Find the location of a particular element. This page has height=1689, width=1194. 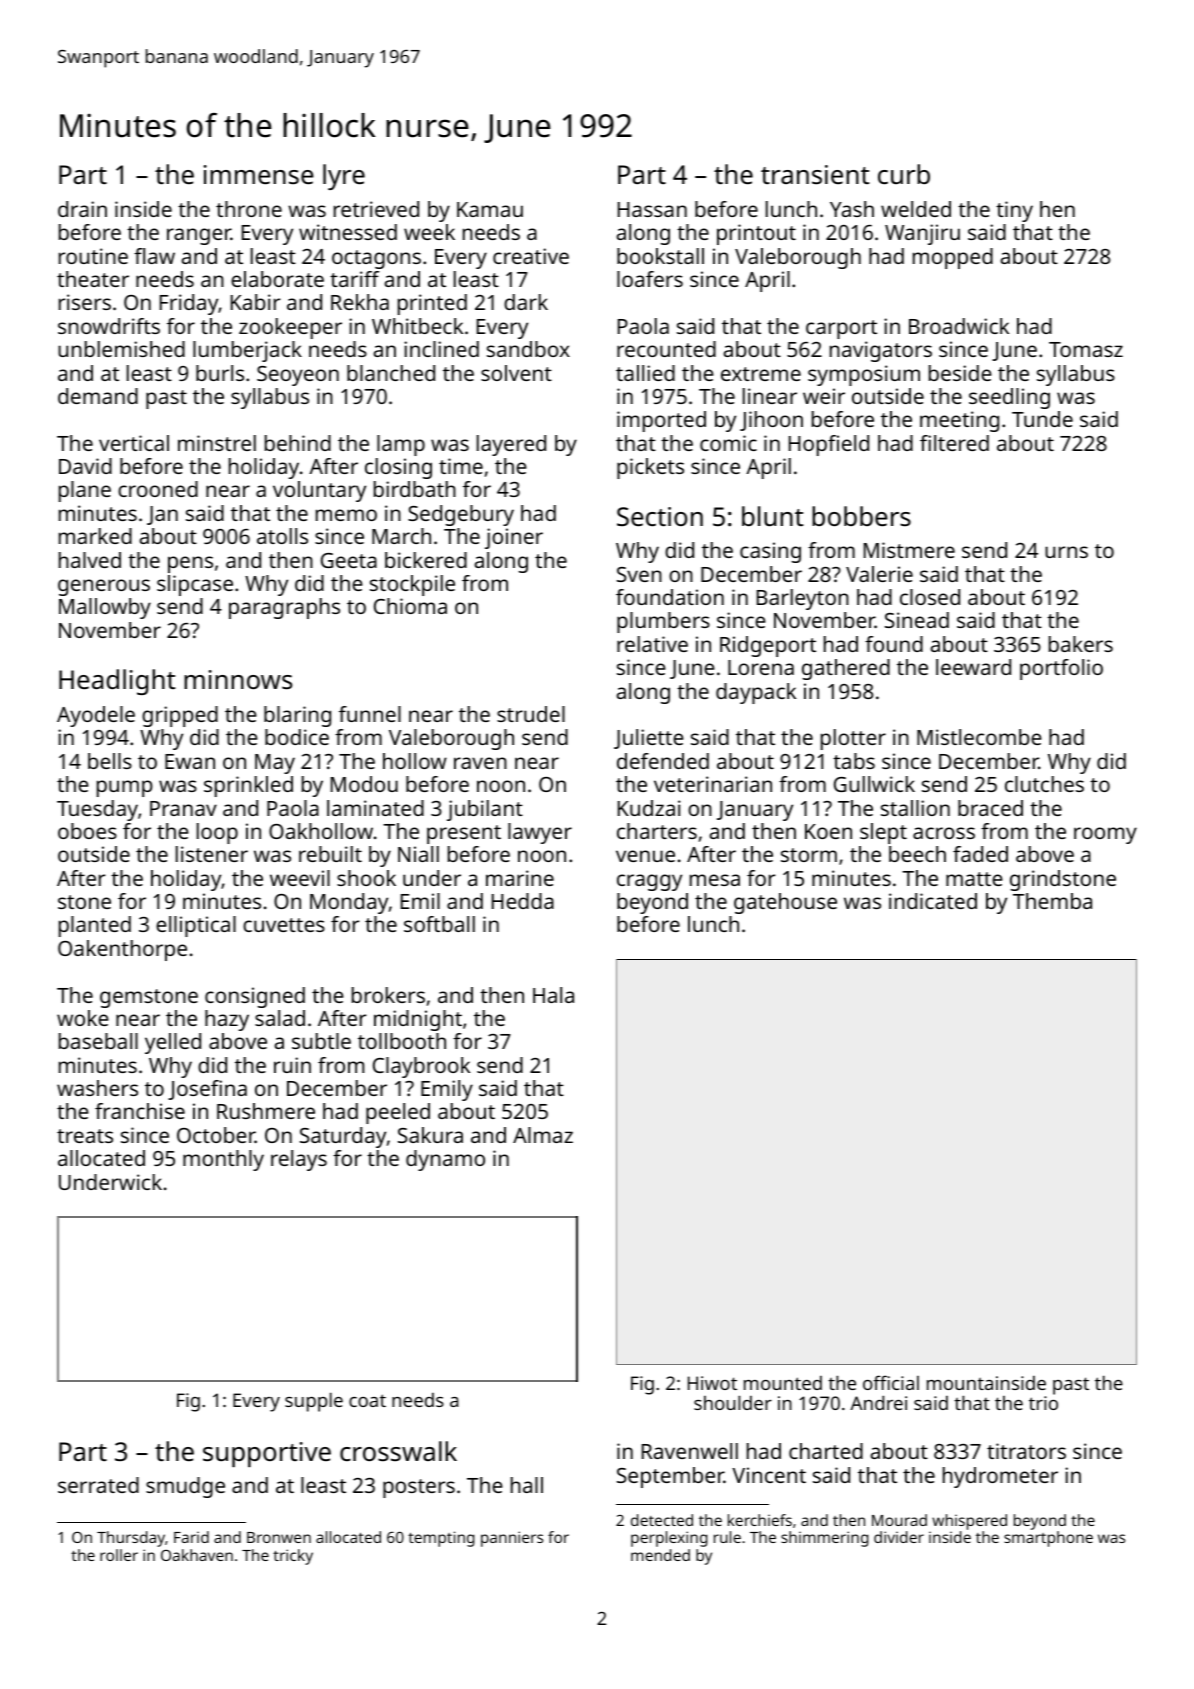

curb is located at coordinates (904, 174).
